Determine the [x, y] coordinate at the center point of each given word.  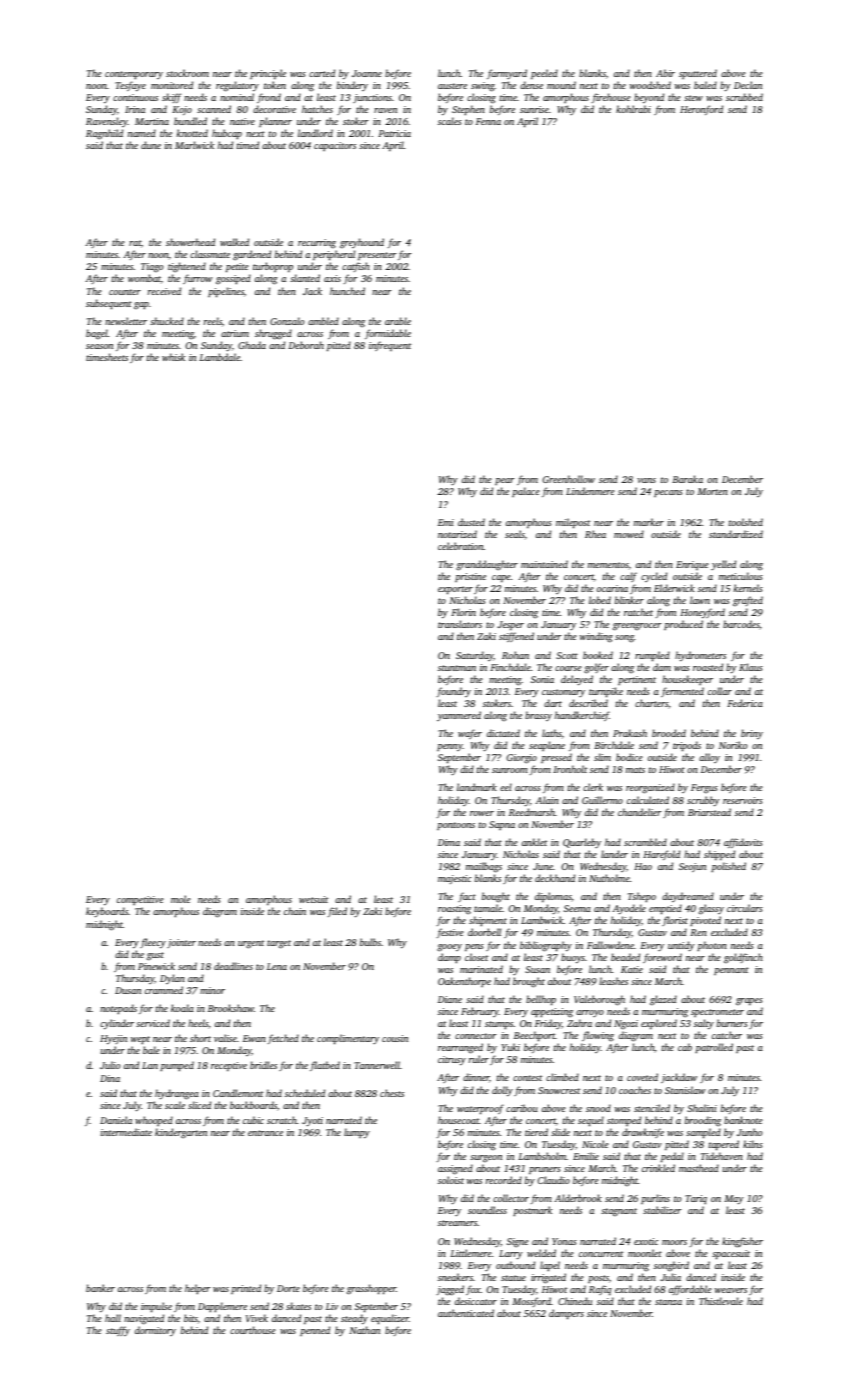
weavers [731, 1290]
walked [234, 242]
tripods [687, 746]
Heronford [701, 110]
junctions [372, 98]
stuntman [457, 668]
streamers [457, 1223]
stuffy [118, 1331]
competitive [140, 900]
